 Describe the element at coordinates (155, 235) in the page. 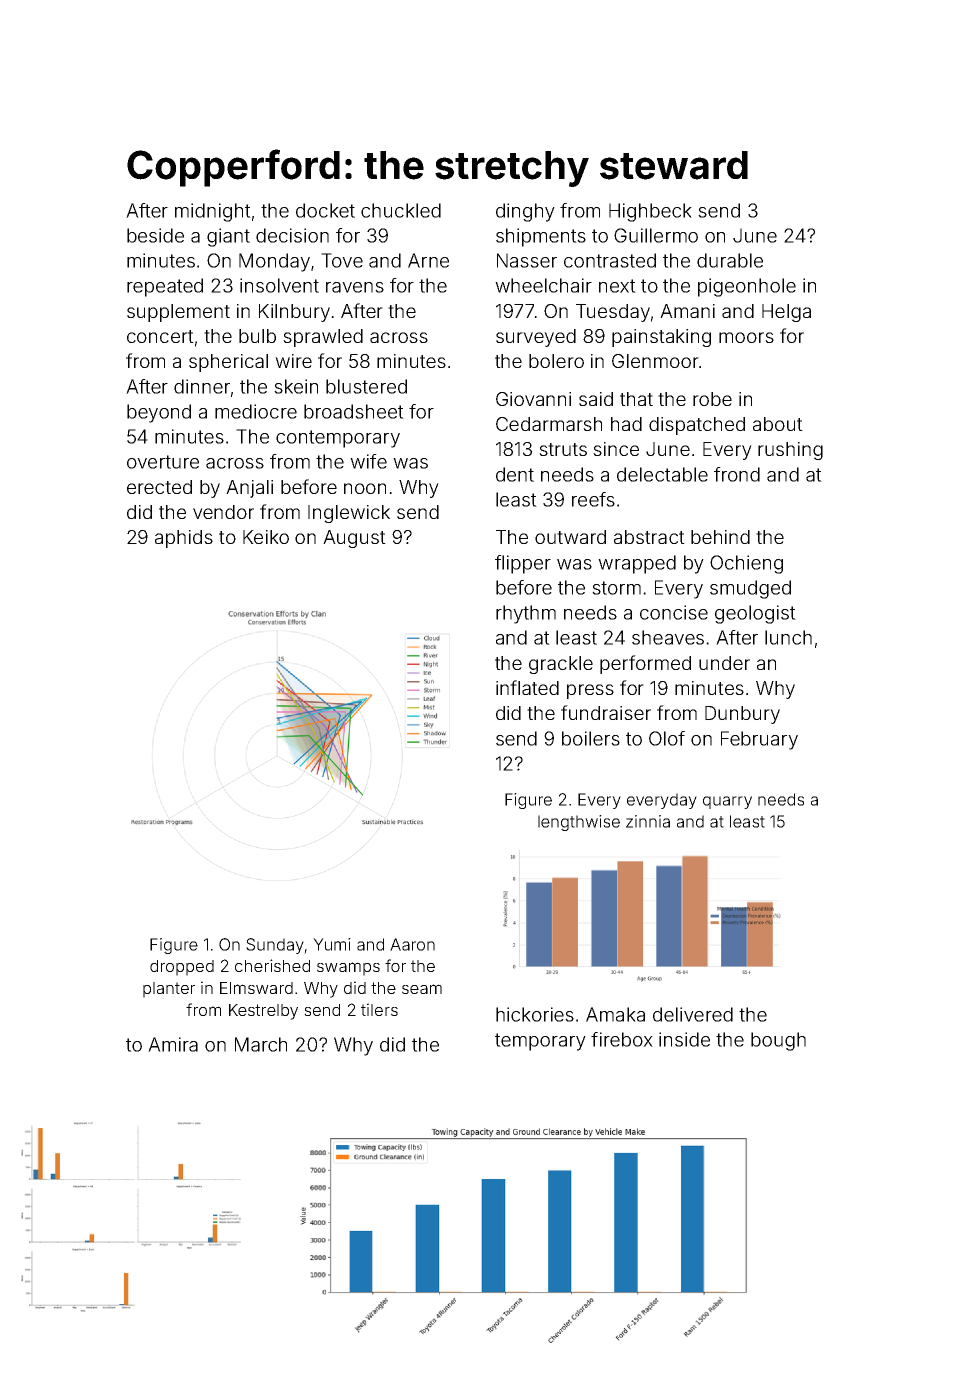

I see `beside` at that location.
